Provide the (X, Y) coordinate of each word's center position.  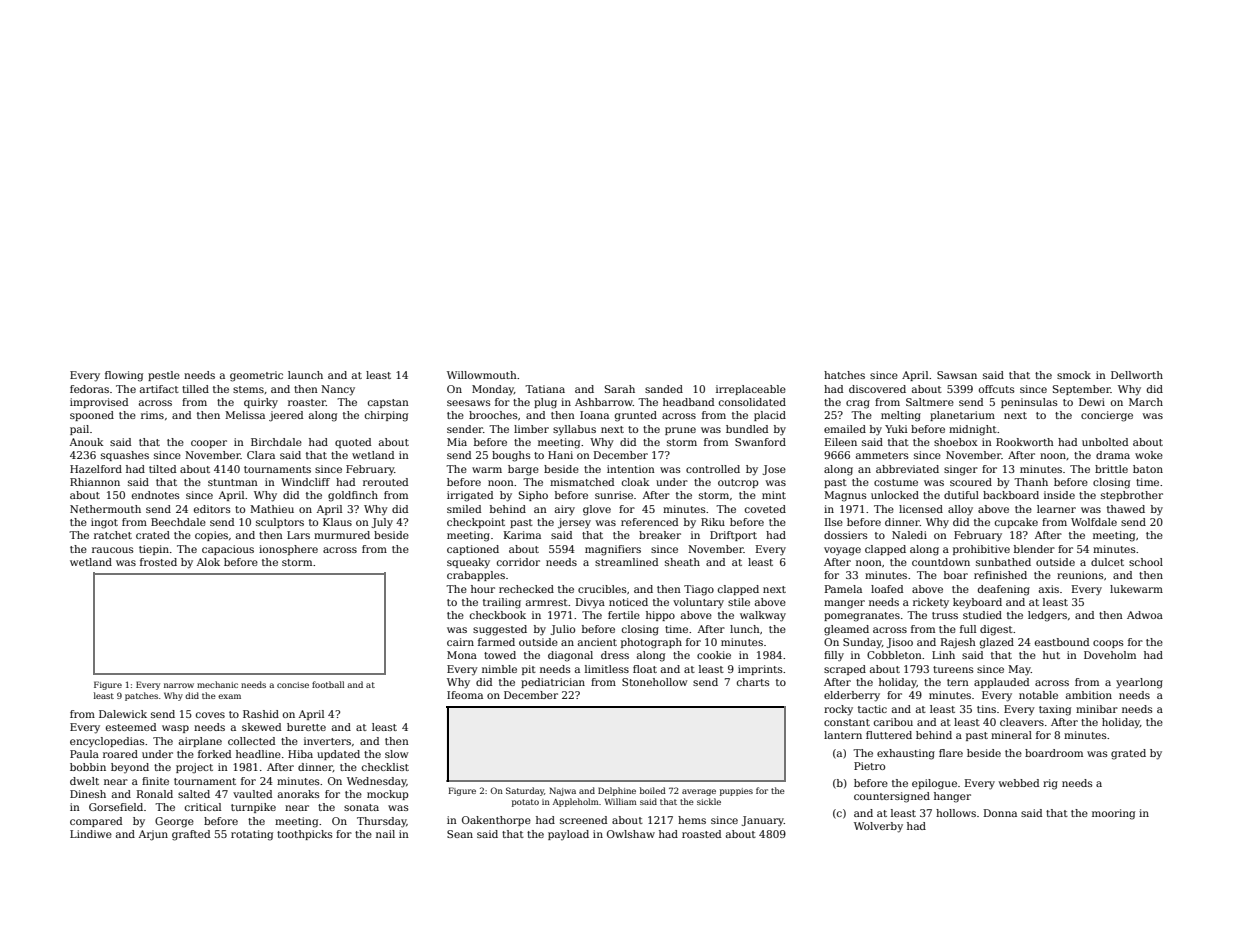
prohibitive (981, 550)
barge (523, 470)
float (645, 669)
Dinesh (88, 794)
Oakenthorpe (496, 821)
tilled (195, 389)
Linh (943, 655)
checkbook (498, 615)
